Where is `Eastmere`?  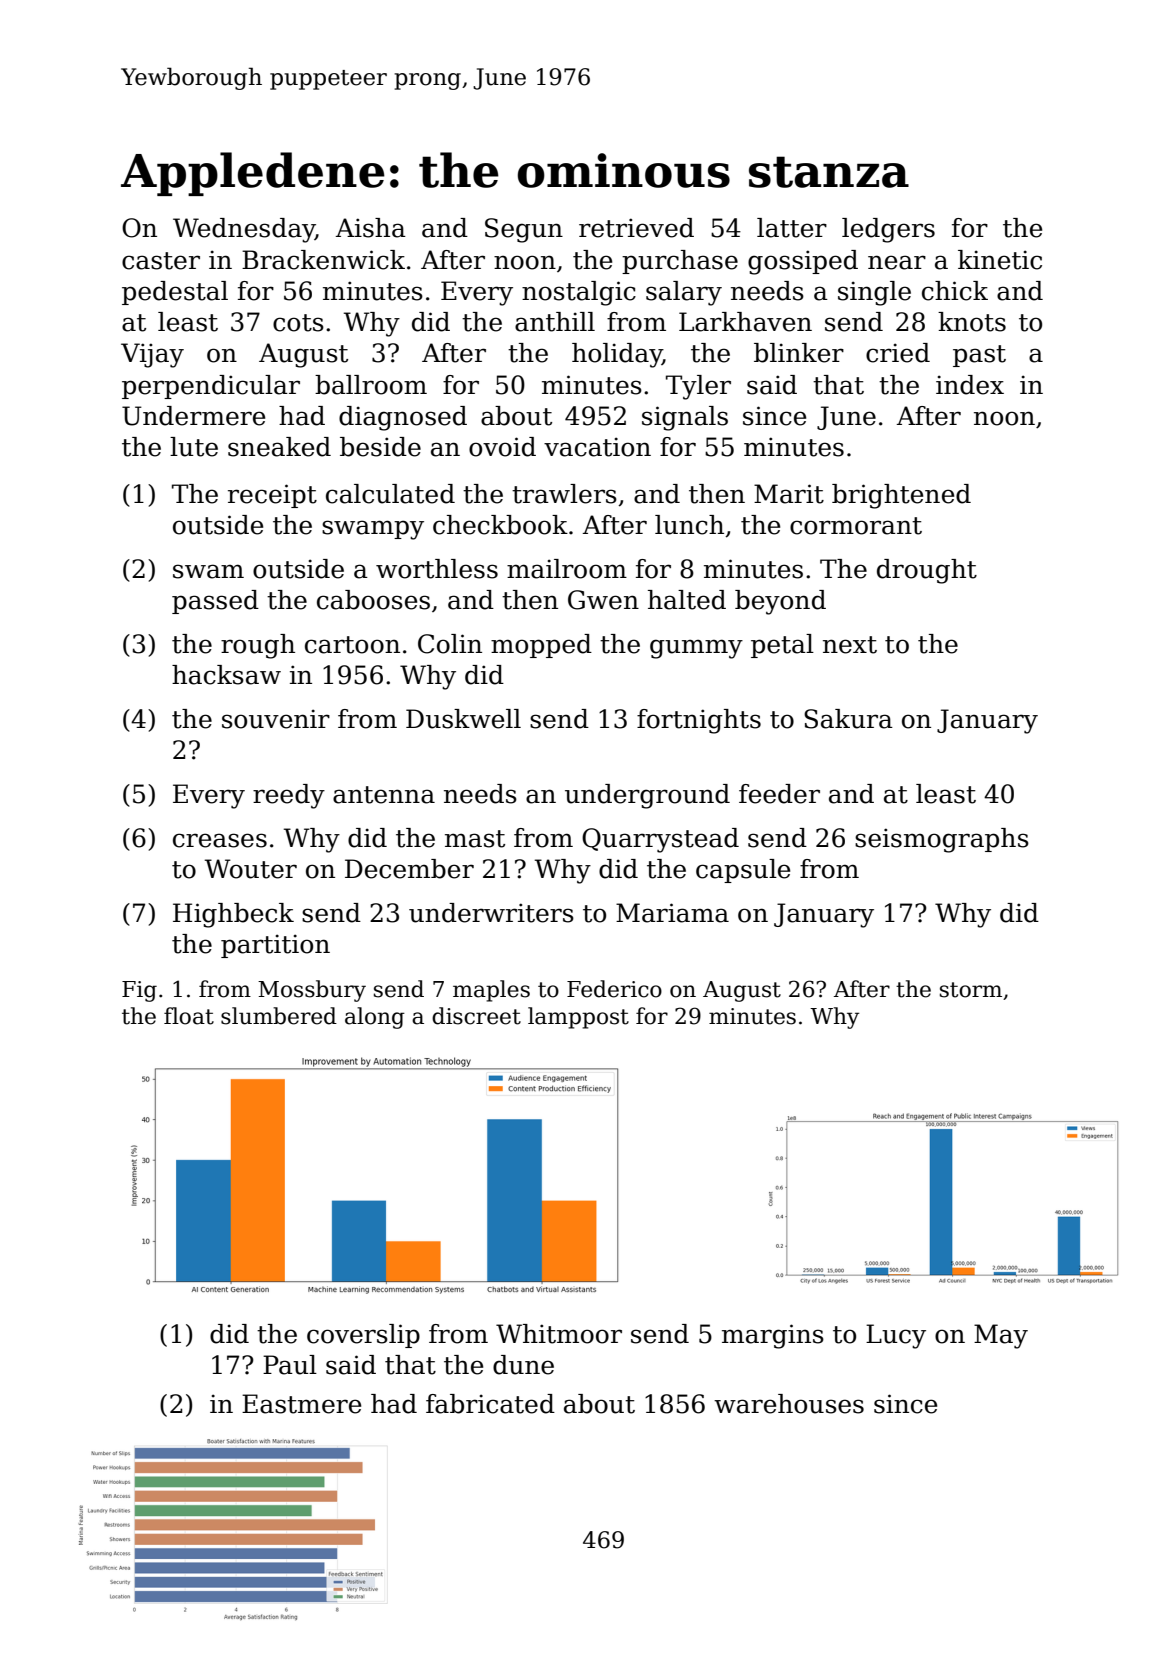 Eastmere is located at coordinates (301, 1404).
